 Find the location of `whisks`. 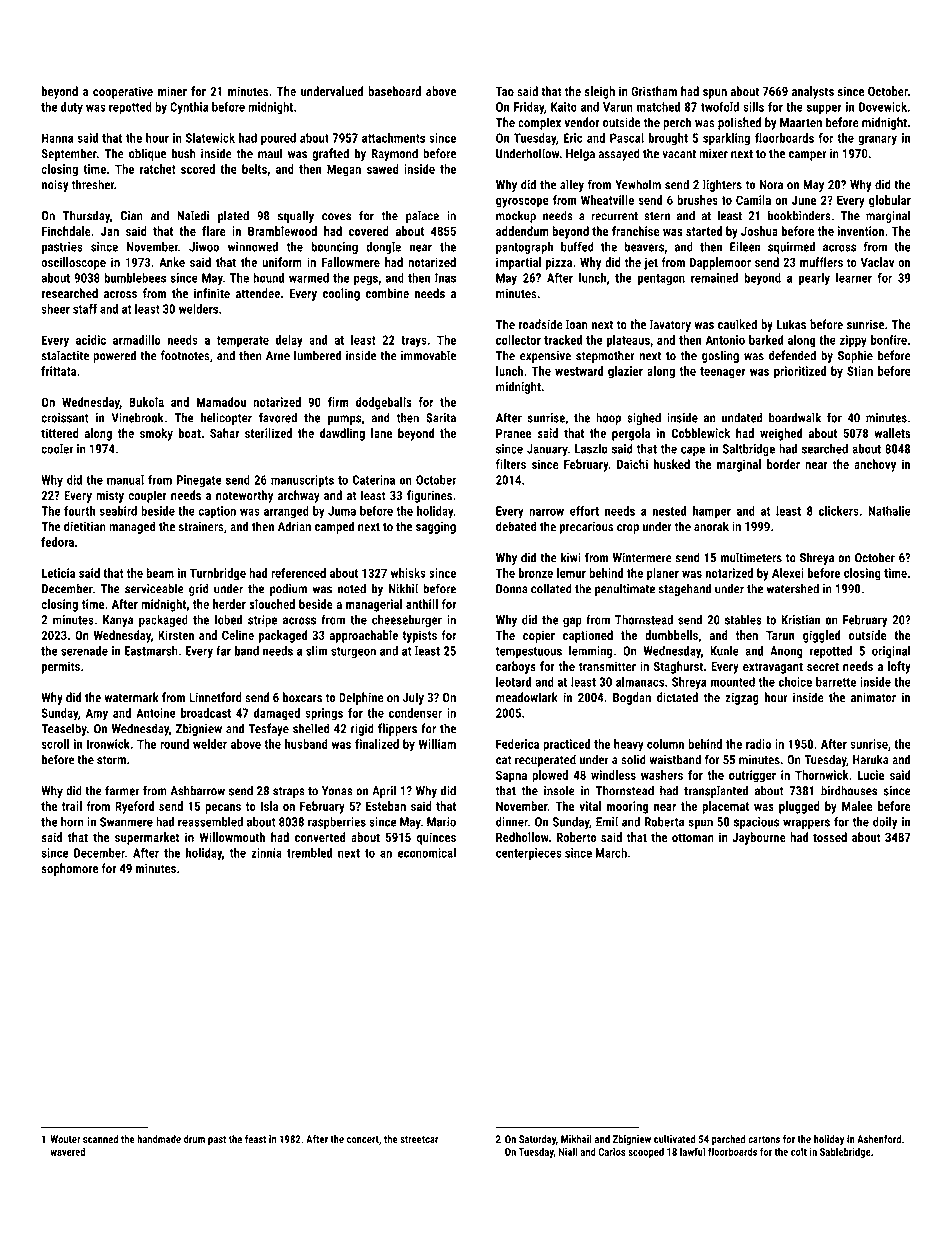

whisks is located at coordinates (408, 573).
